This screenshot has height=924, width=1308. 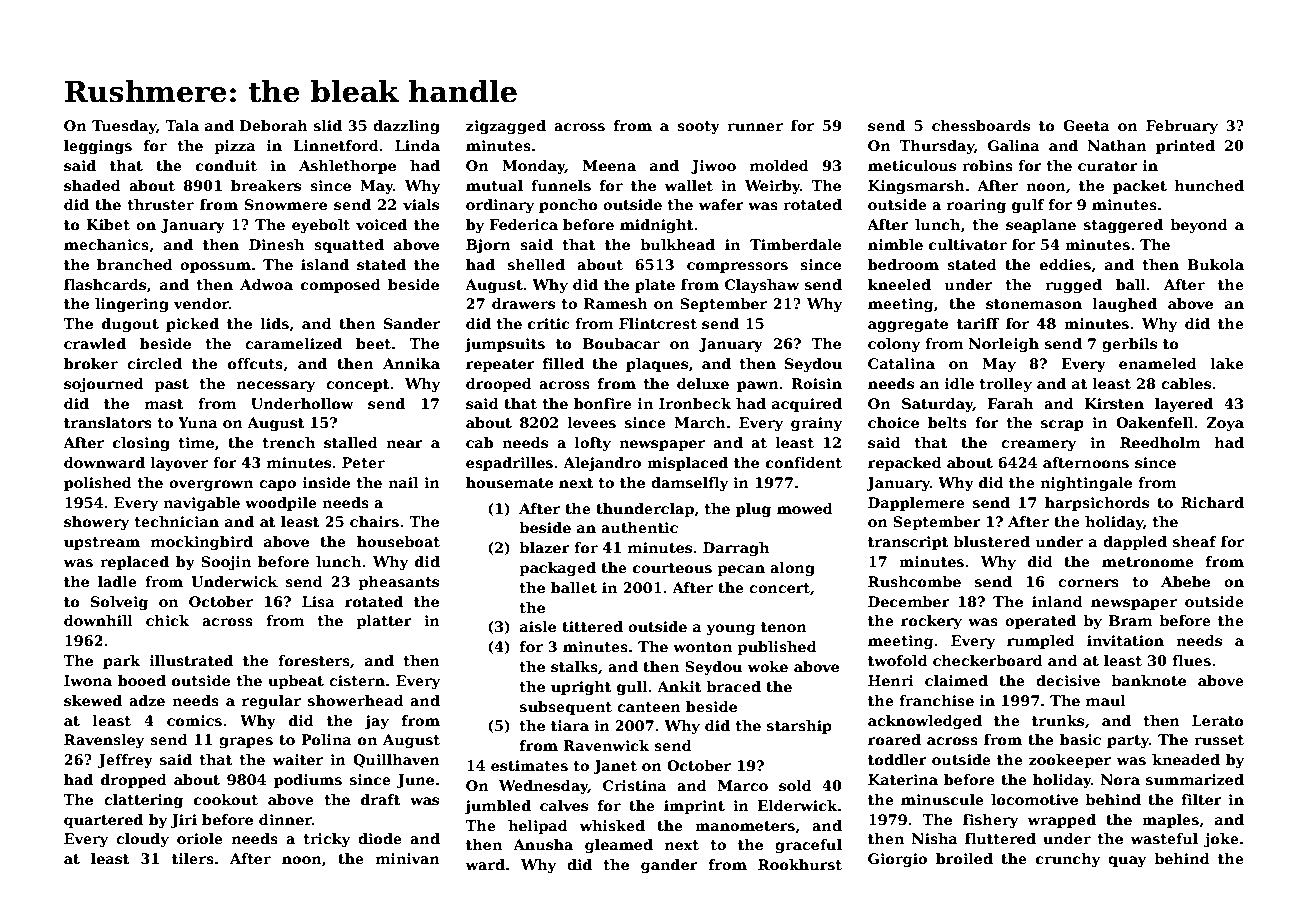 I want to click on Lerato, so click(x=1218, y=720).
